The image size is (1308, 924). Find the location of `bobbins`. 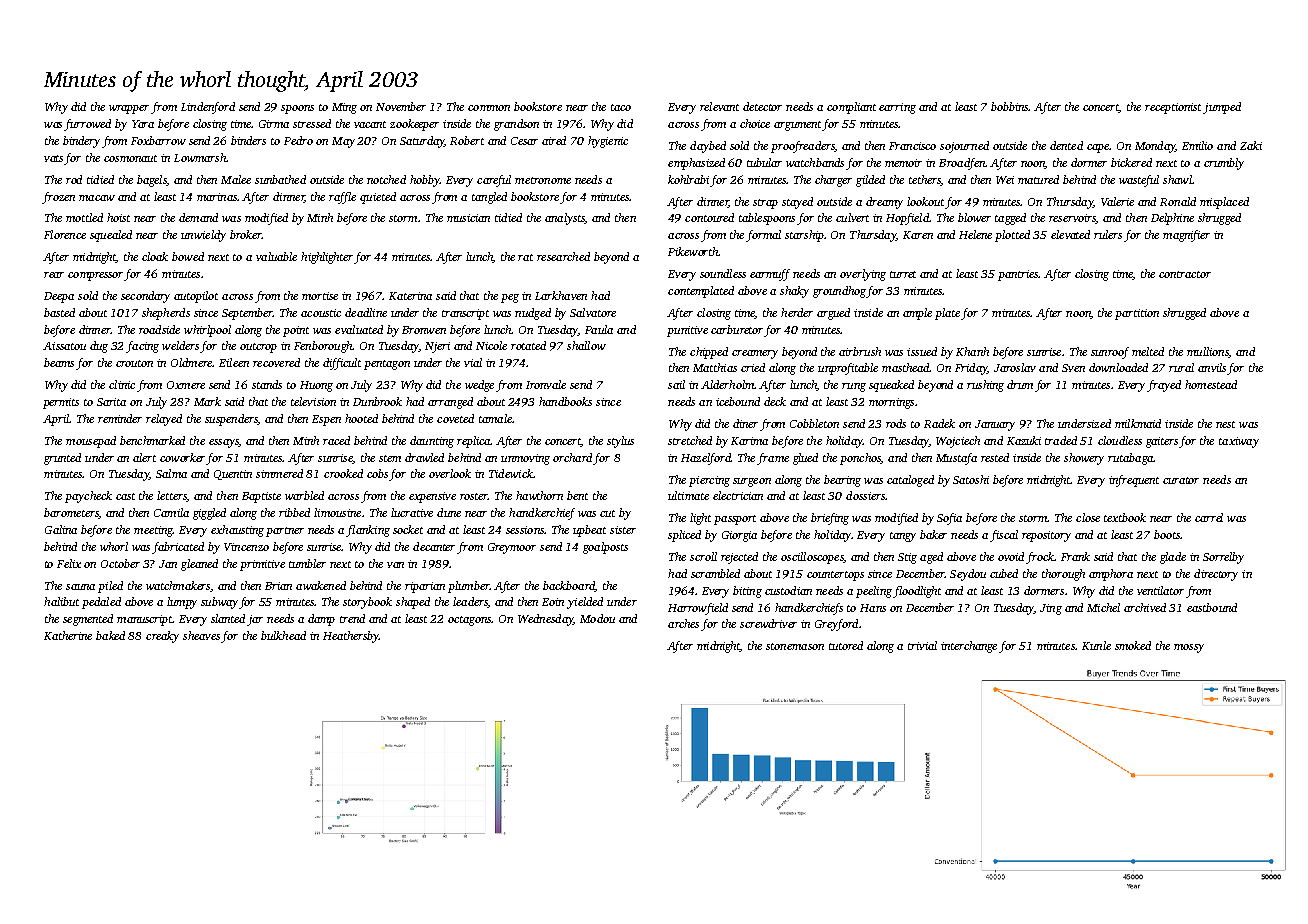

bobbins is located at coordinates (1010, 106).
